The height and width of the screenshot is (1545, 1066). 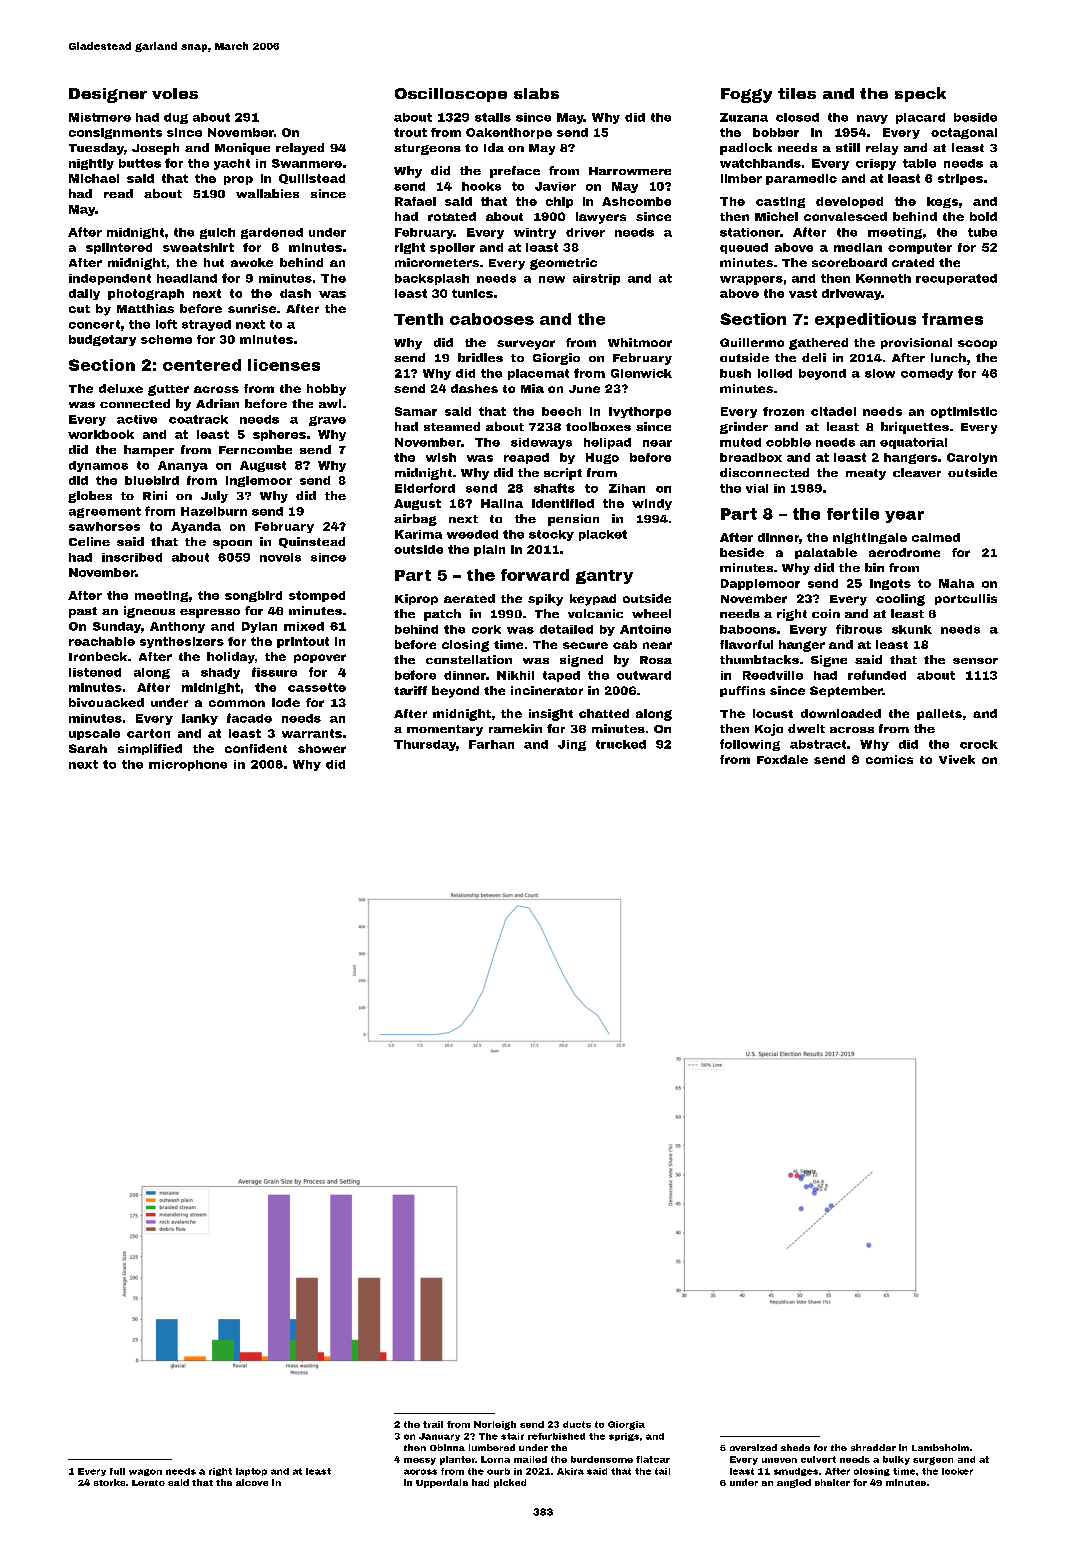 What do you see at coordinates (175, 93) in the screenshot?
I see `voles` at bounding box center [175, 93].
